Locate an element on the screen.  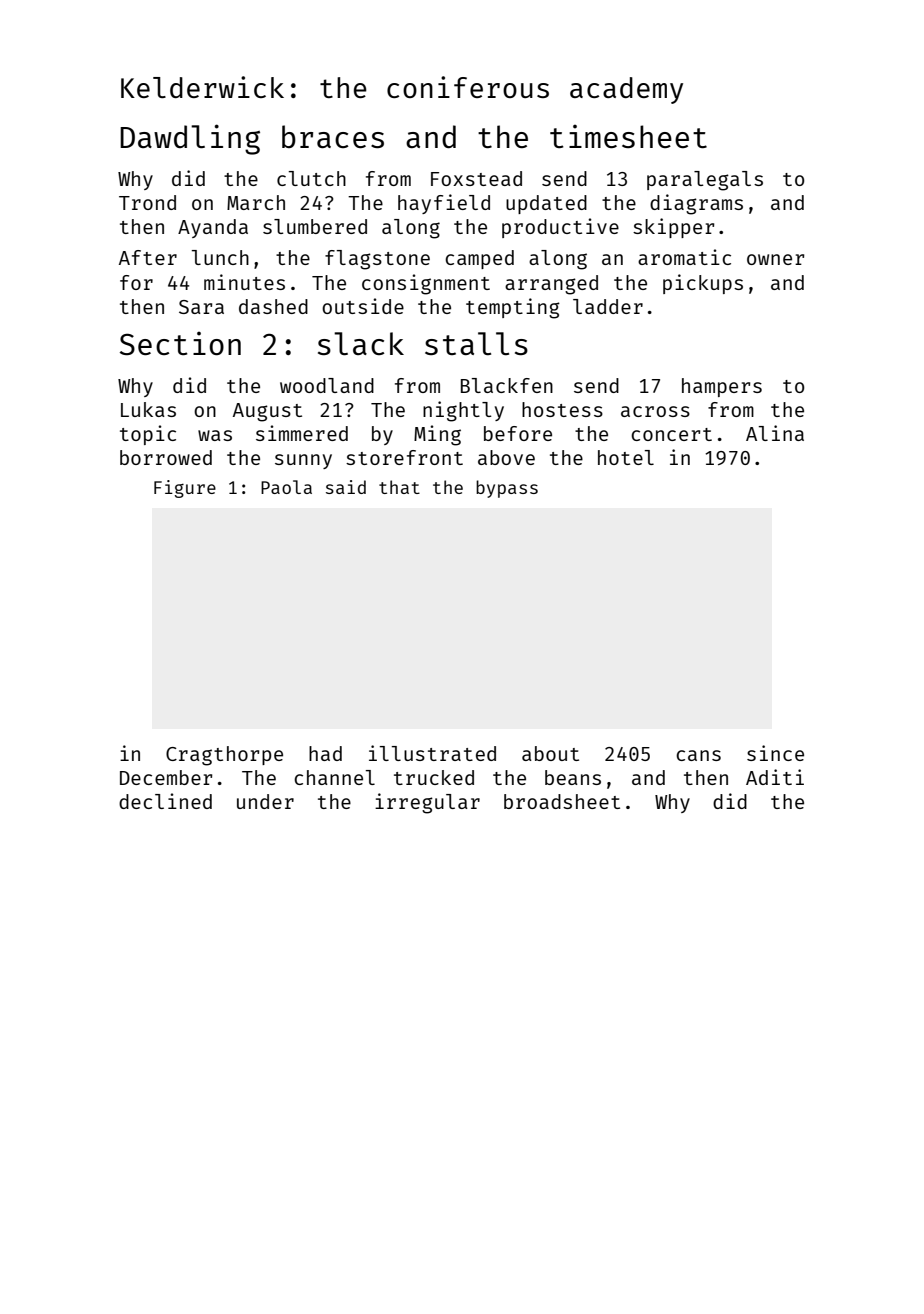
slack is located at coordinates (361, 343).
